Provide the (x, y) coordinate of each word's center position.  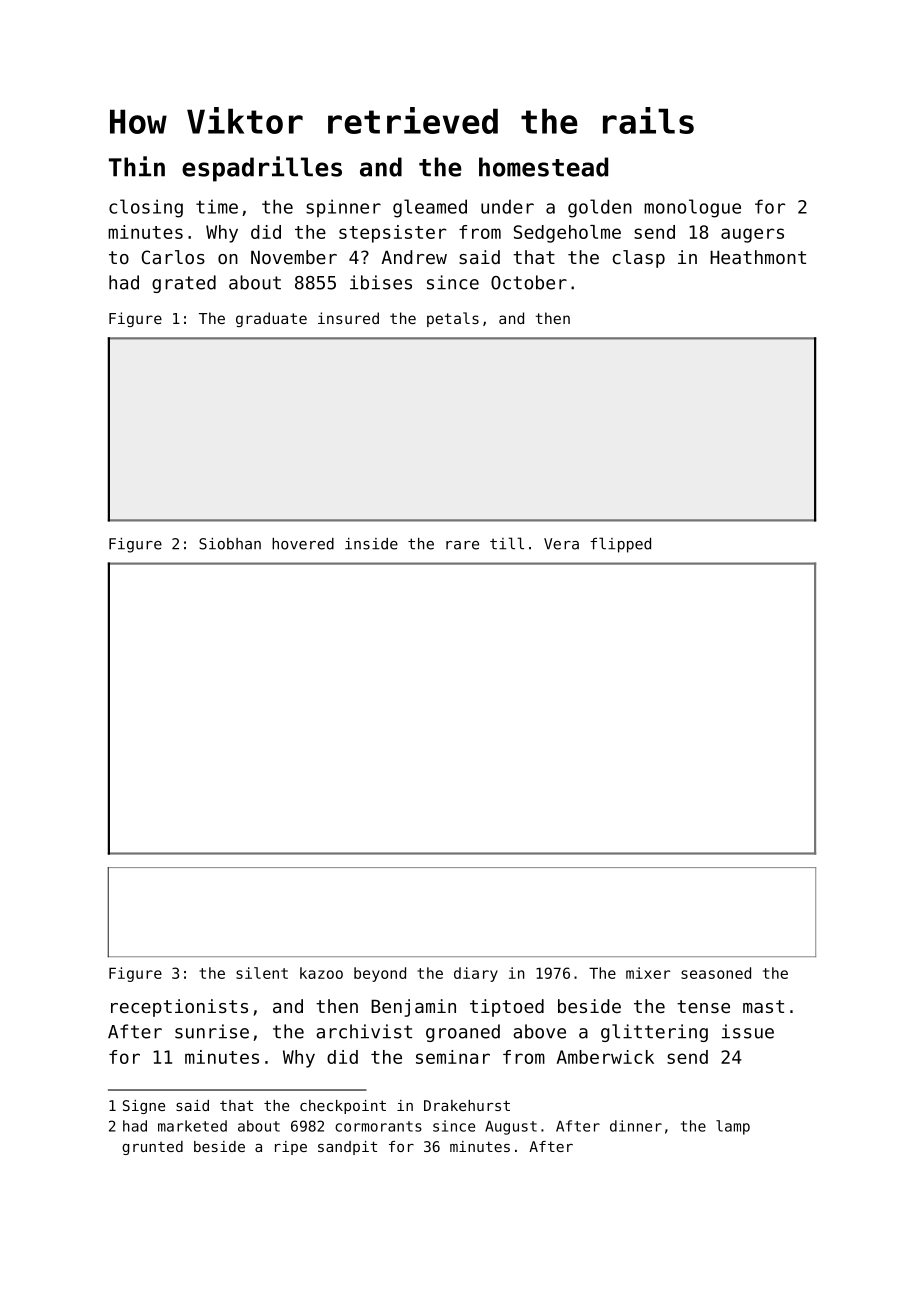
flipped (620, 545)
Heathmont (758, 257)
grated (184, 284)
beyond (380, 974)
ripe (291, 1148)
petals (453, 319)
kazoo (321, 973)
